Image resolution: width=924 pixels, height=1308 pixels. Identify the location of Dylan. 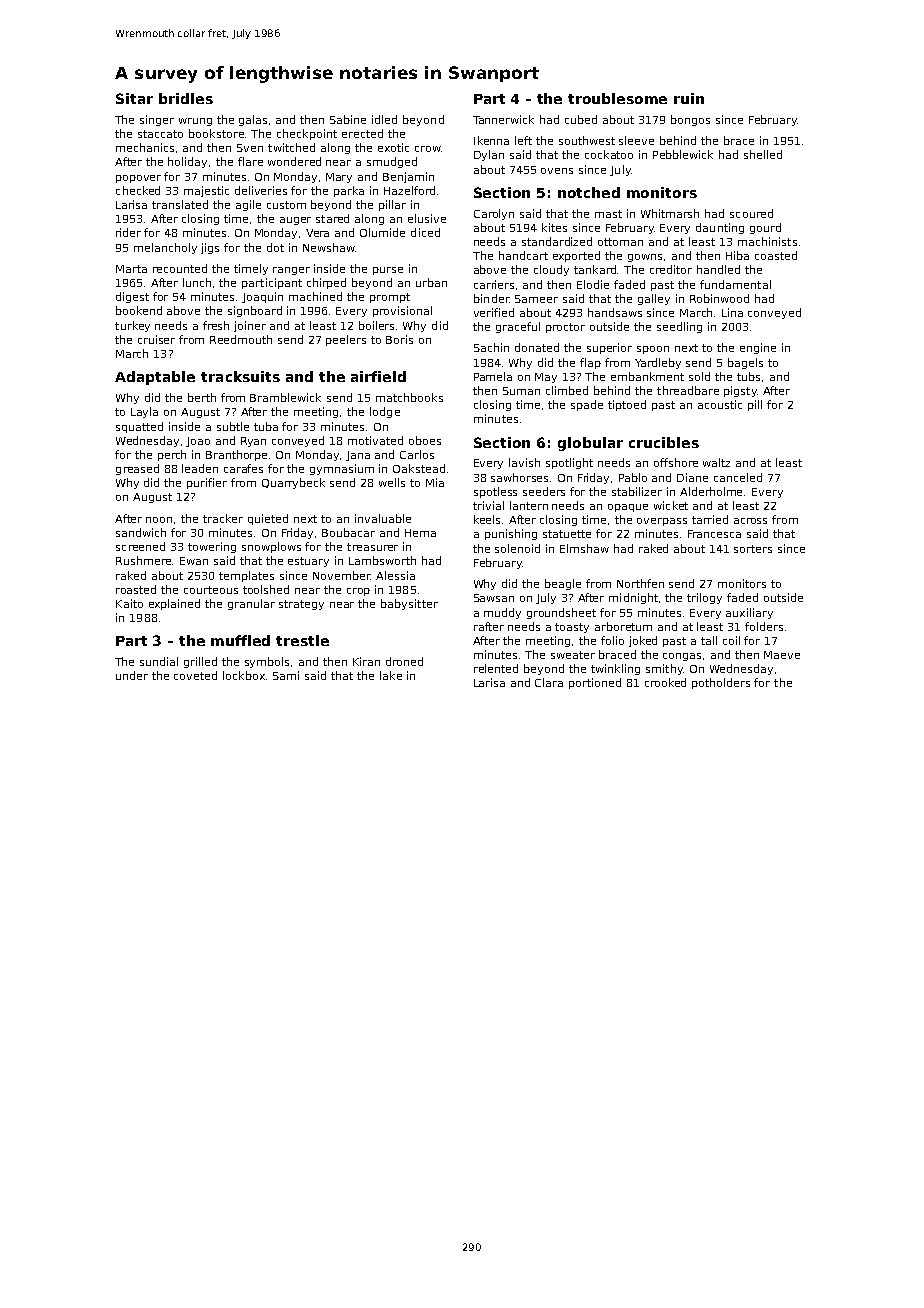
(489, 155).
